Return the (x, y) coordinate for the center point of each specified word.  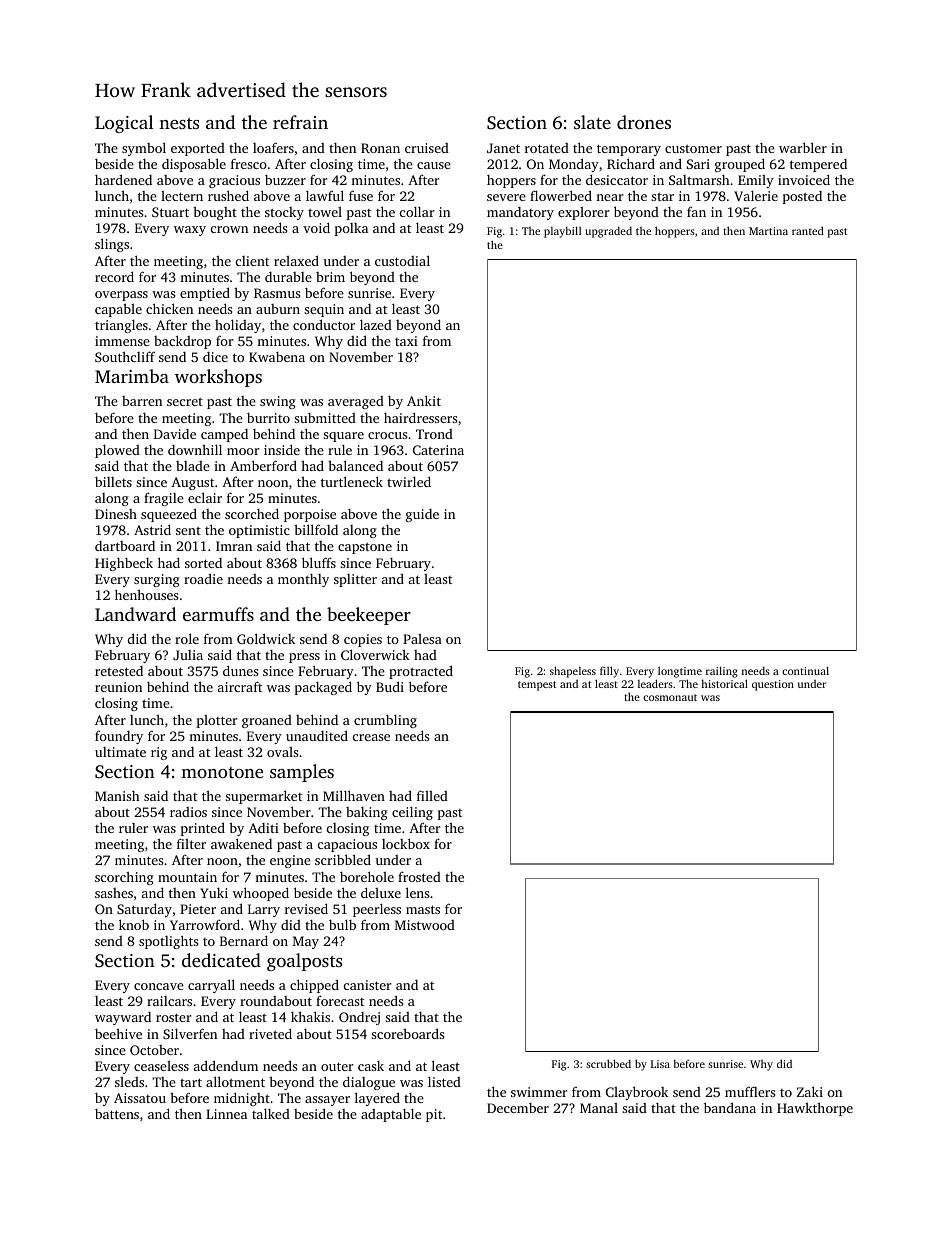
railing (722, 672)
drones (644, 122)
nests (179, 123)
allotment (235, 1081)
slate (592, 122)
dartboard (125, 546)
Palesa (422, 639)
